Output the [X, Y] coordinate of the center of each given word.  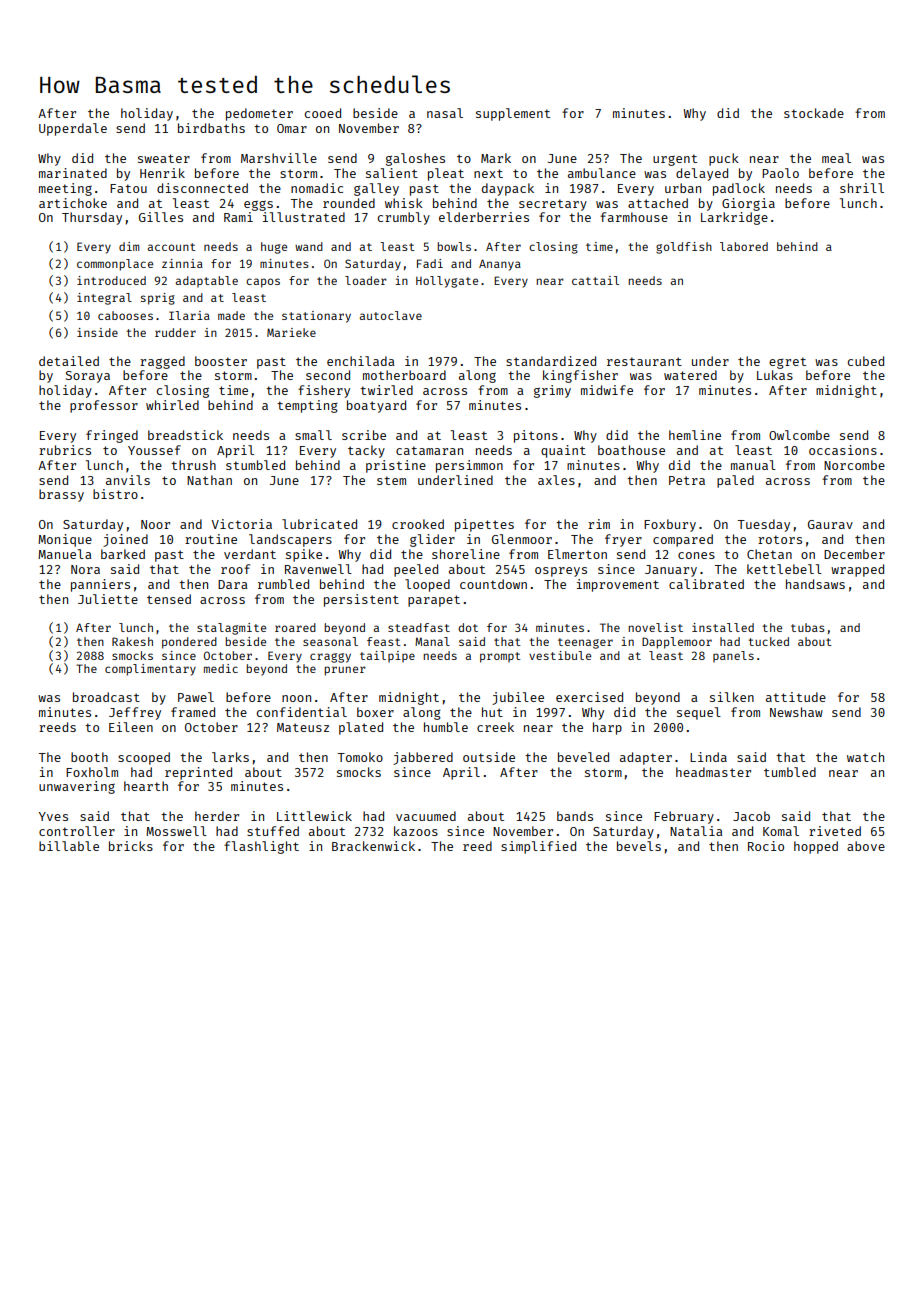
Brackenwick [373, 846]
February [684, 817]
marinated [73, 173]
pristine [396, 466]
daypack [508, 189]
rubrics [65, 450]
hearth [146, 786]
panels [733, 657]
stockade [814, 113]
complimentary [150, 670]
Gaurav [830, 524]
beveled [583, 757]
